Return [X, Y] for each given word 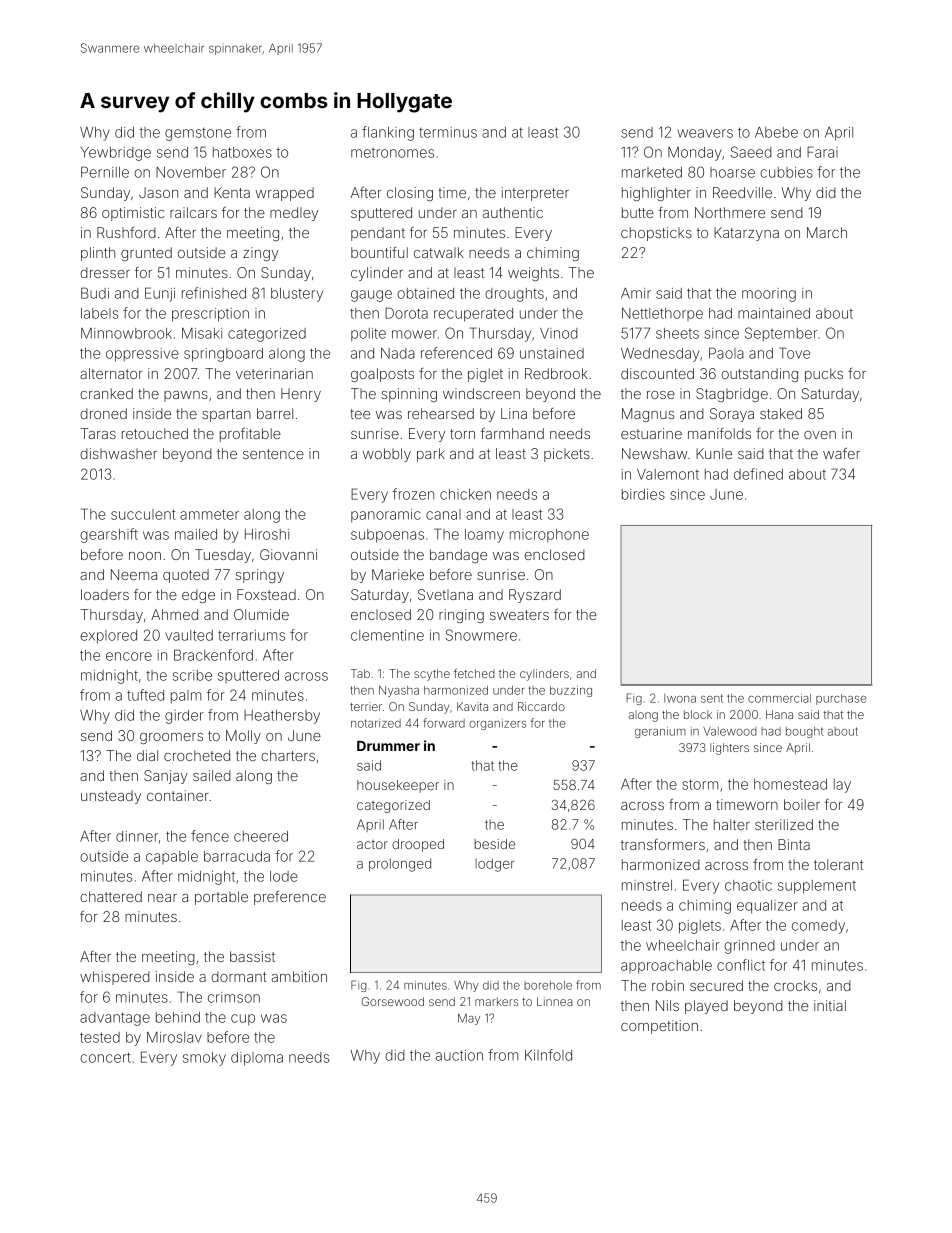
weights [533, 274]
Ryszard [535, 596]
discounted [657, 373]
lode [284, 876]
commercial [779, 698]
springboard [223, 355]
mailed [196, 534]
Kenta [232, 192]
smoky [204, 1059]
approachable [666, 967]
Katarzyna [746, 234]
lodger [494, 865]
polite [368, 335]
